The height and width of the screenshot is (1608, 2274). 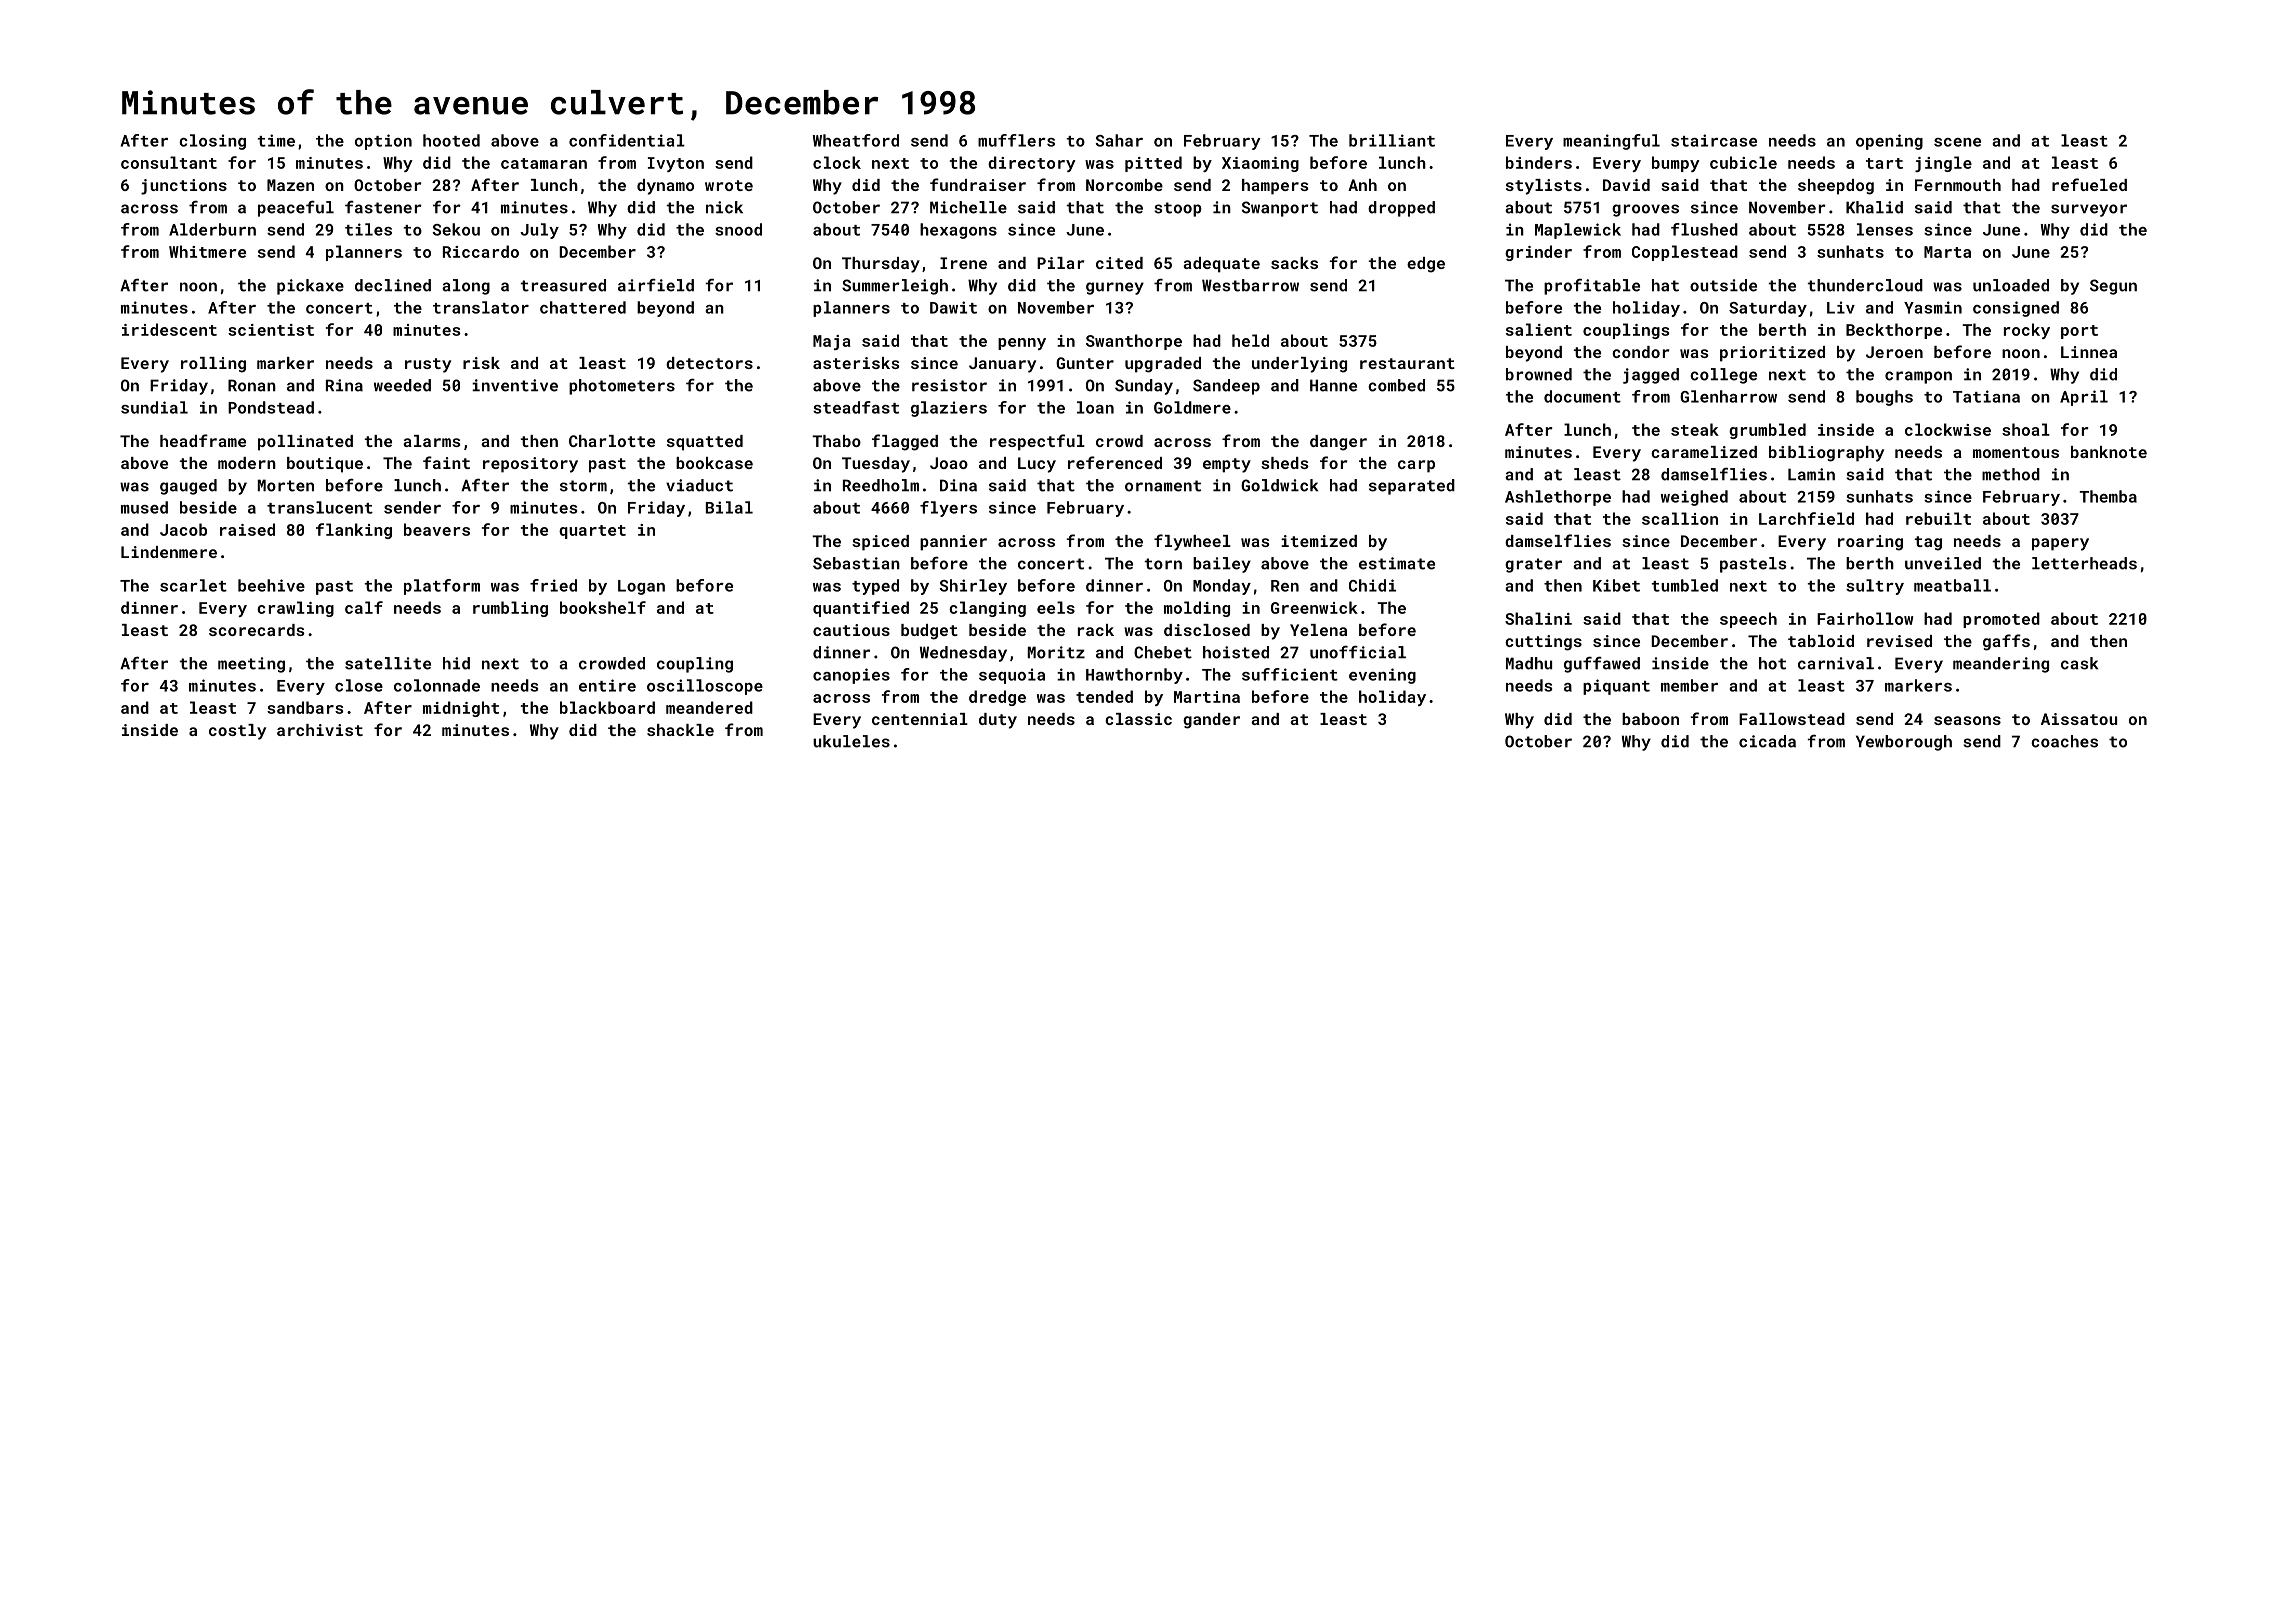 What do you see at coordinates (851, 741) in the screenshot?
I see `ukuleles` at bounding box center [851, 741].
